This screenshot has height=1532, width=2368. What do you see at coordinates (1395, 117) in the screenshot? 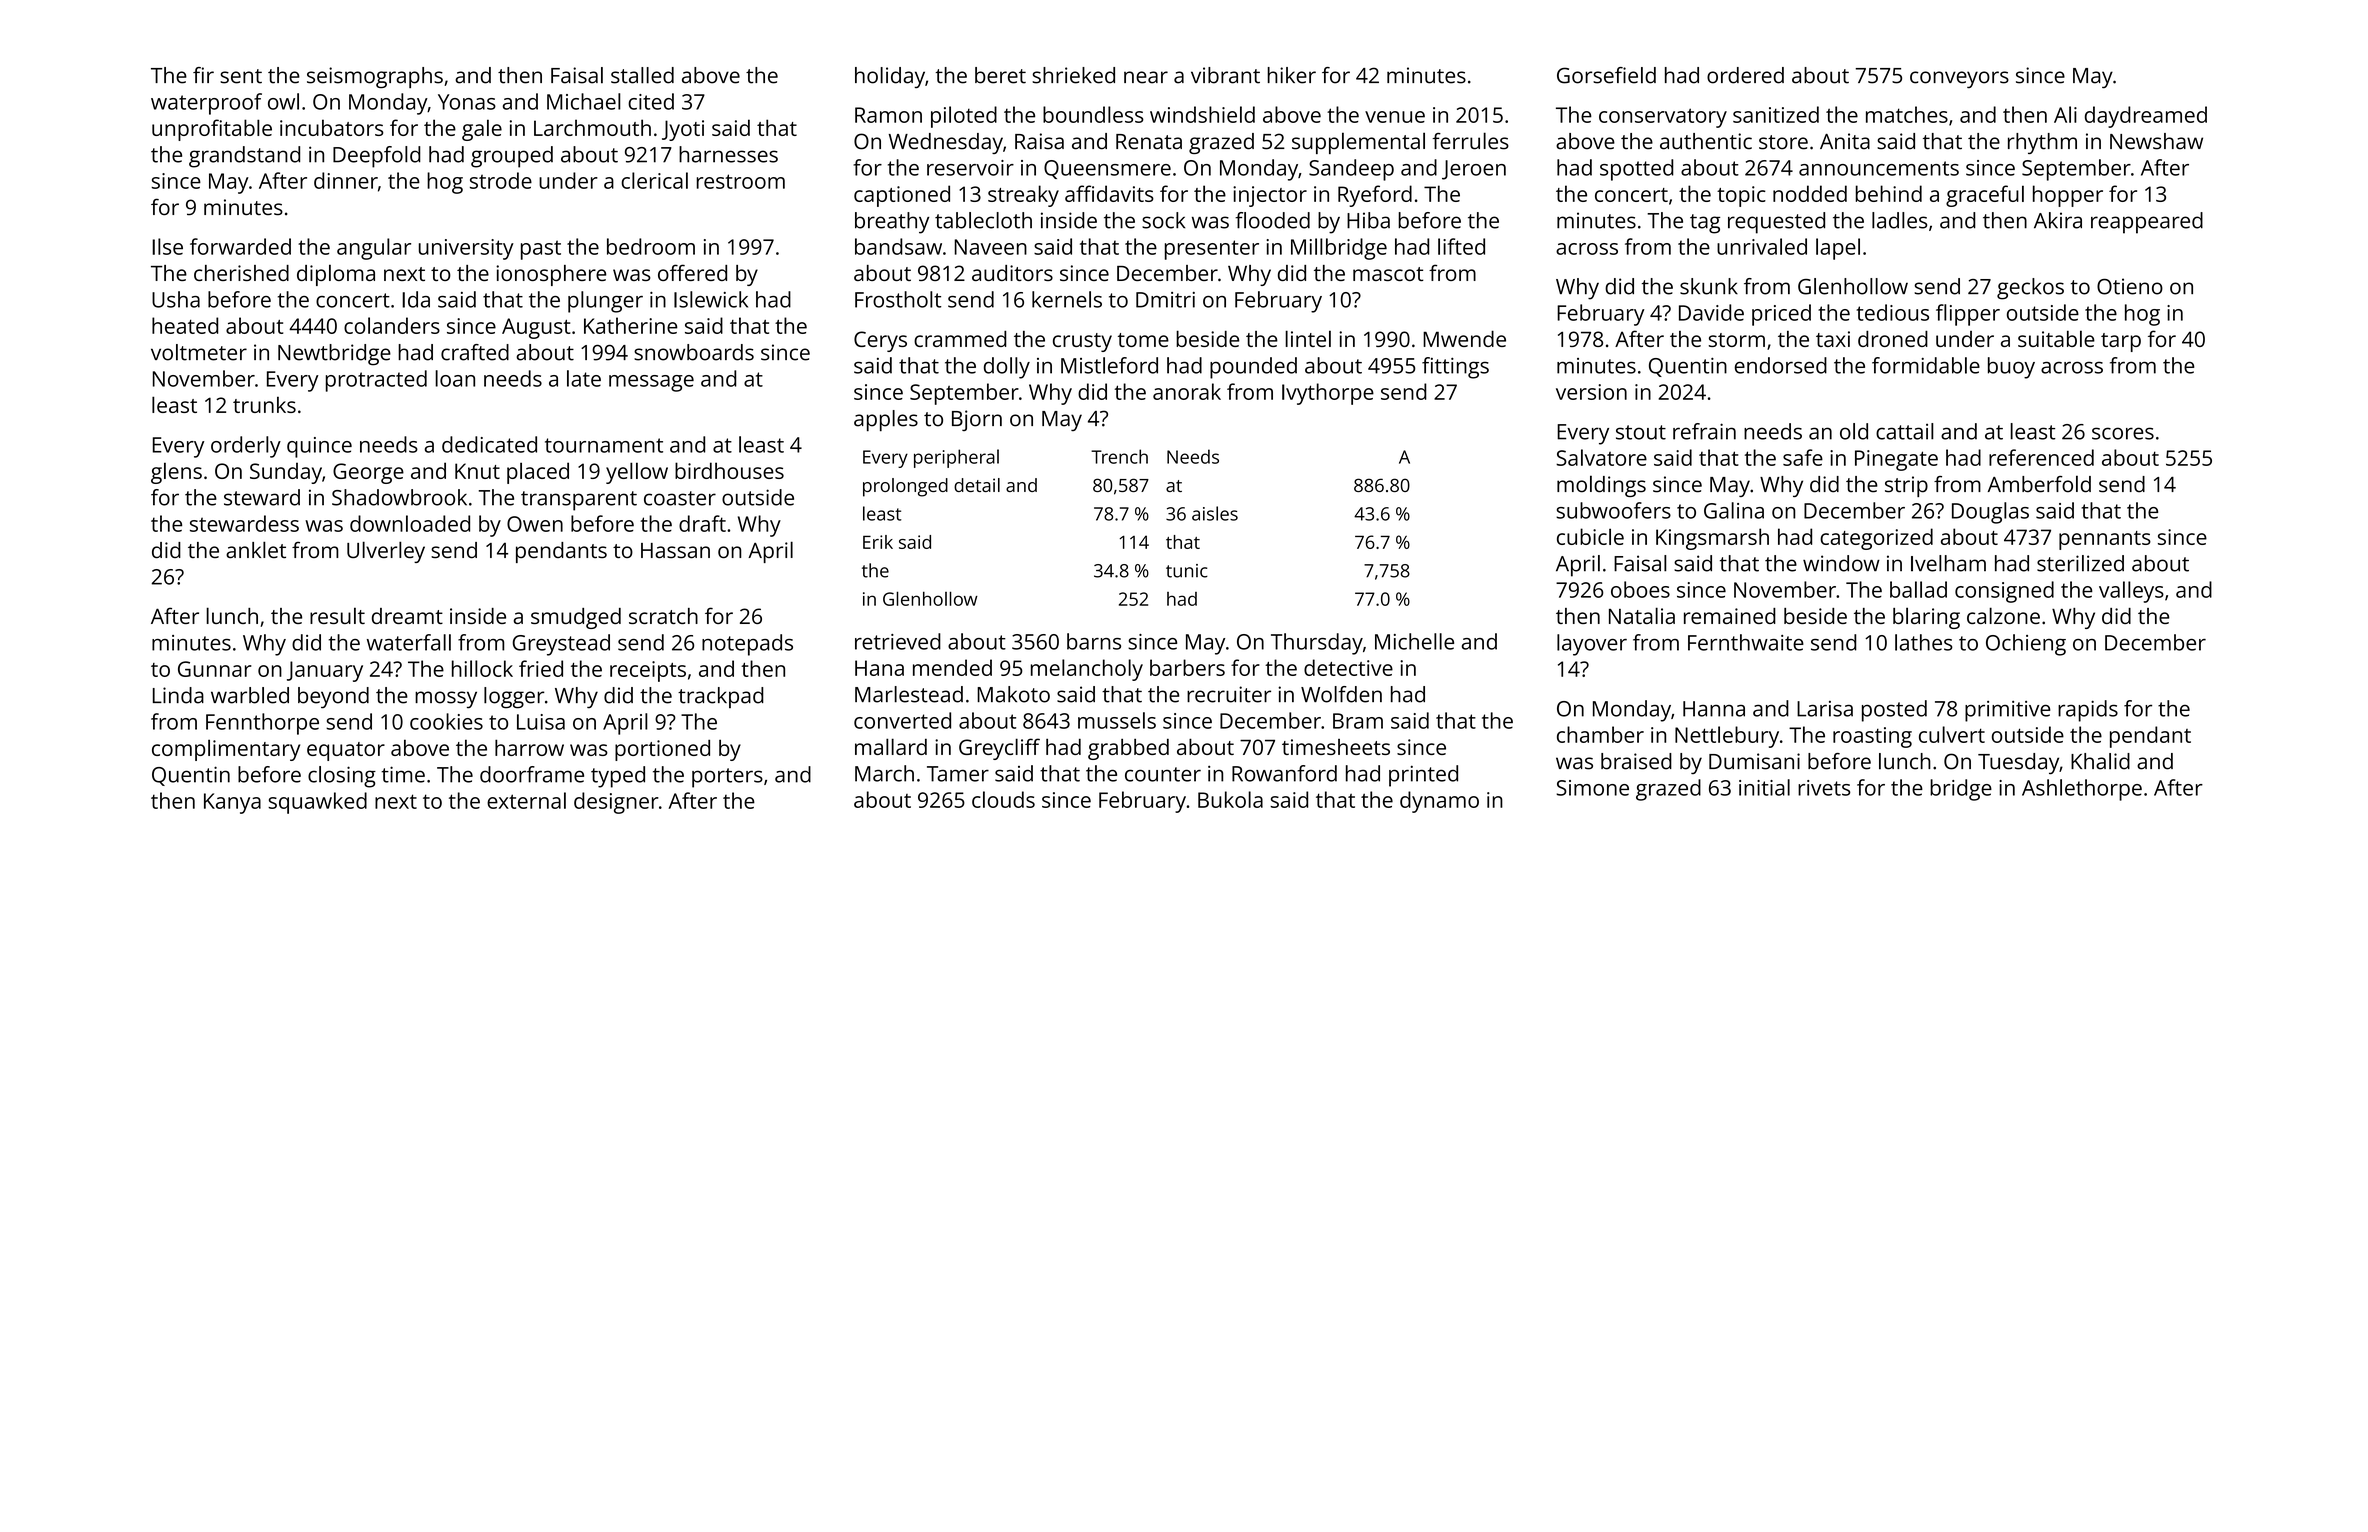
I see `venue` at bounding box center [1395, 117].
